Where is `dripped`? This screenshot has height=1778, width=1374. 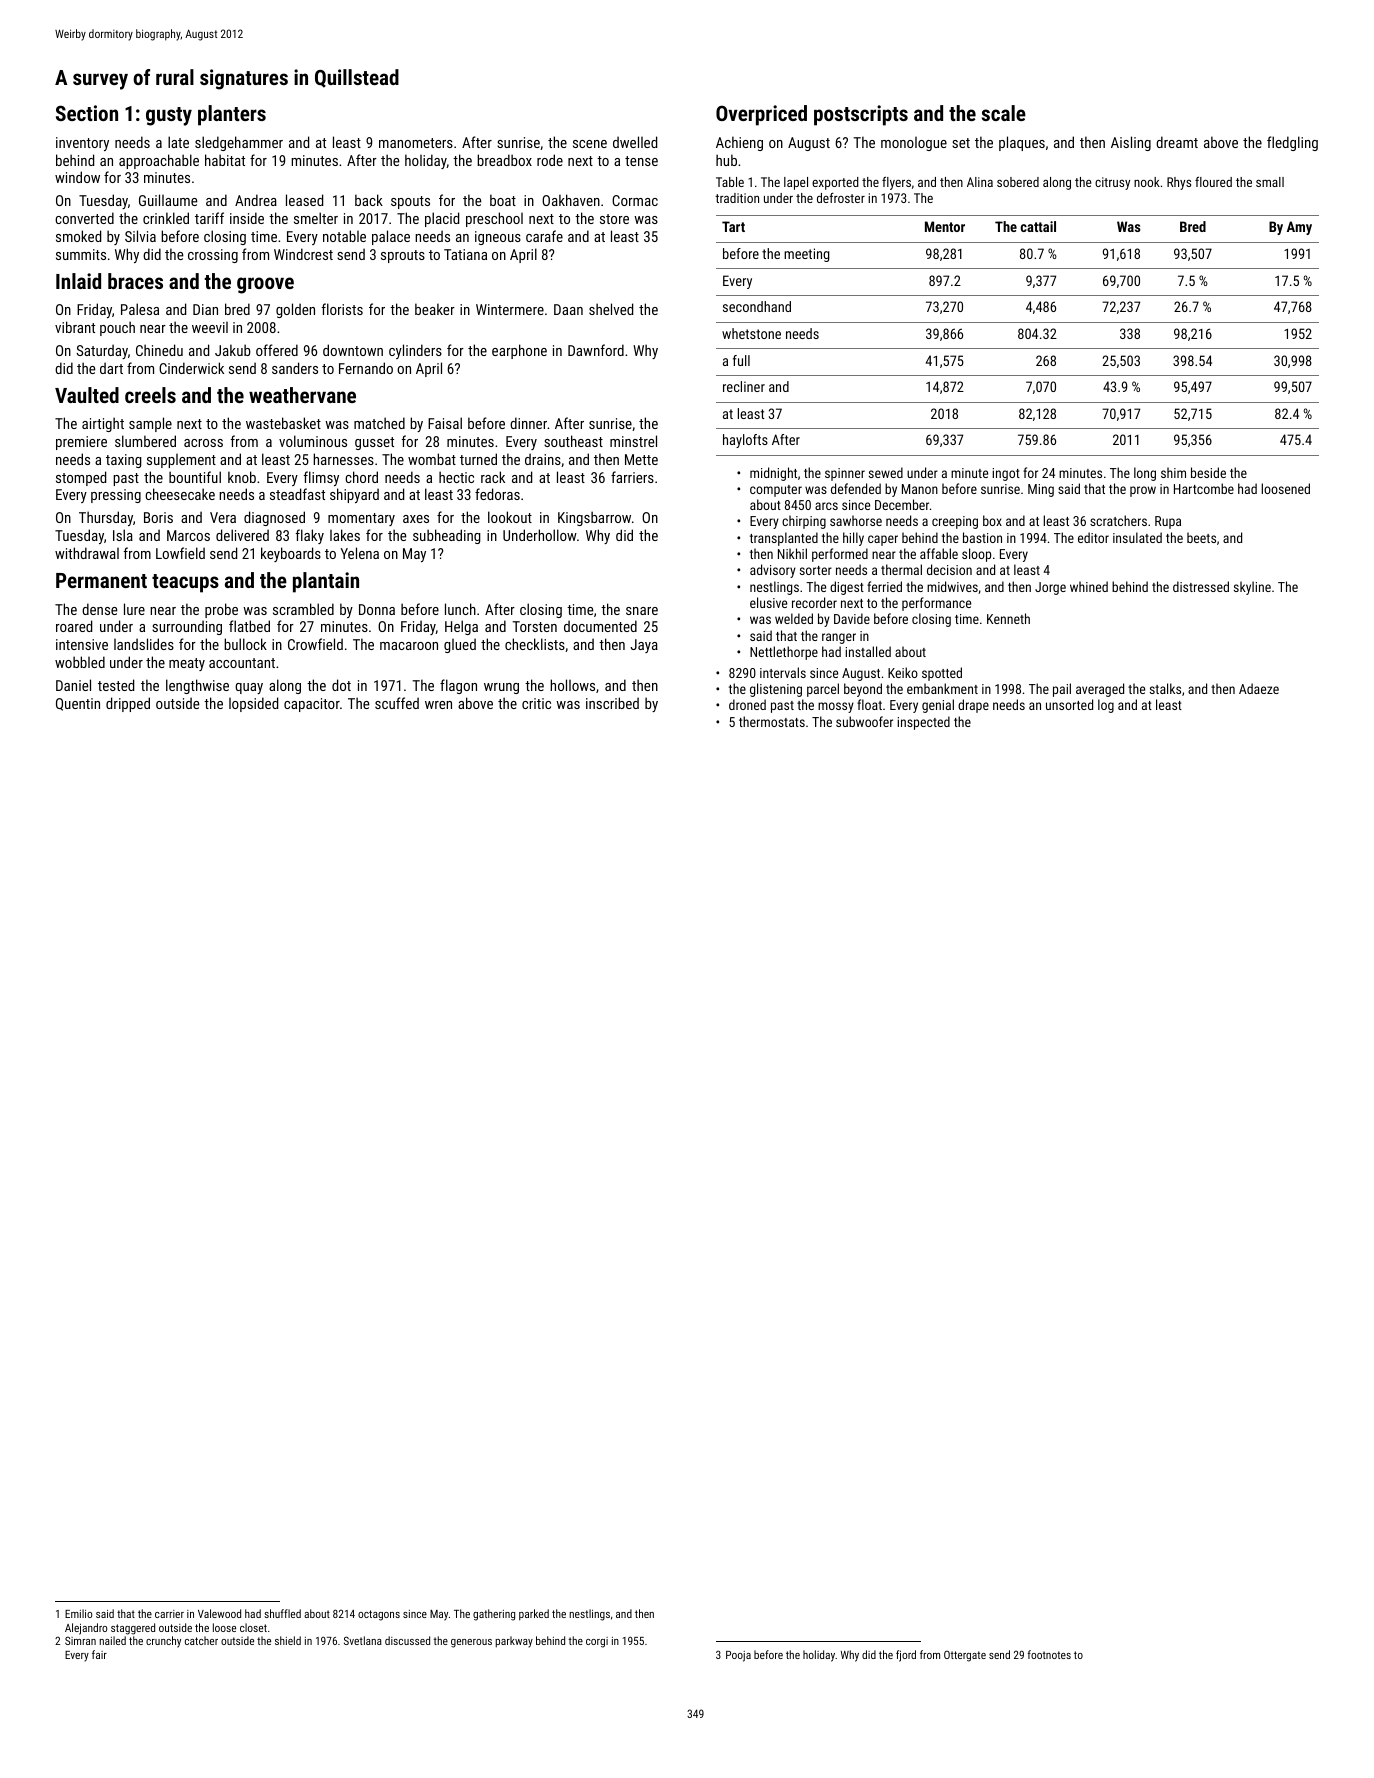
dripped is located at coordinates (128, 704).
